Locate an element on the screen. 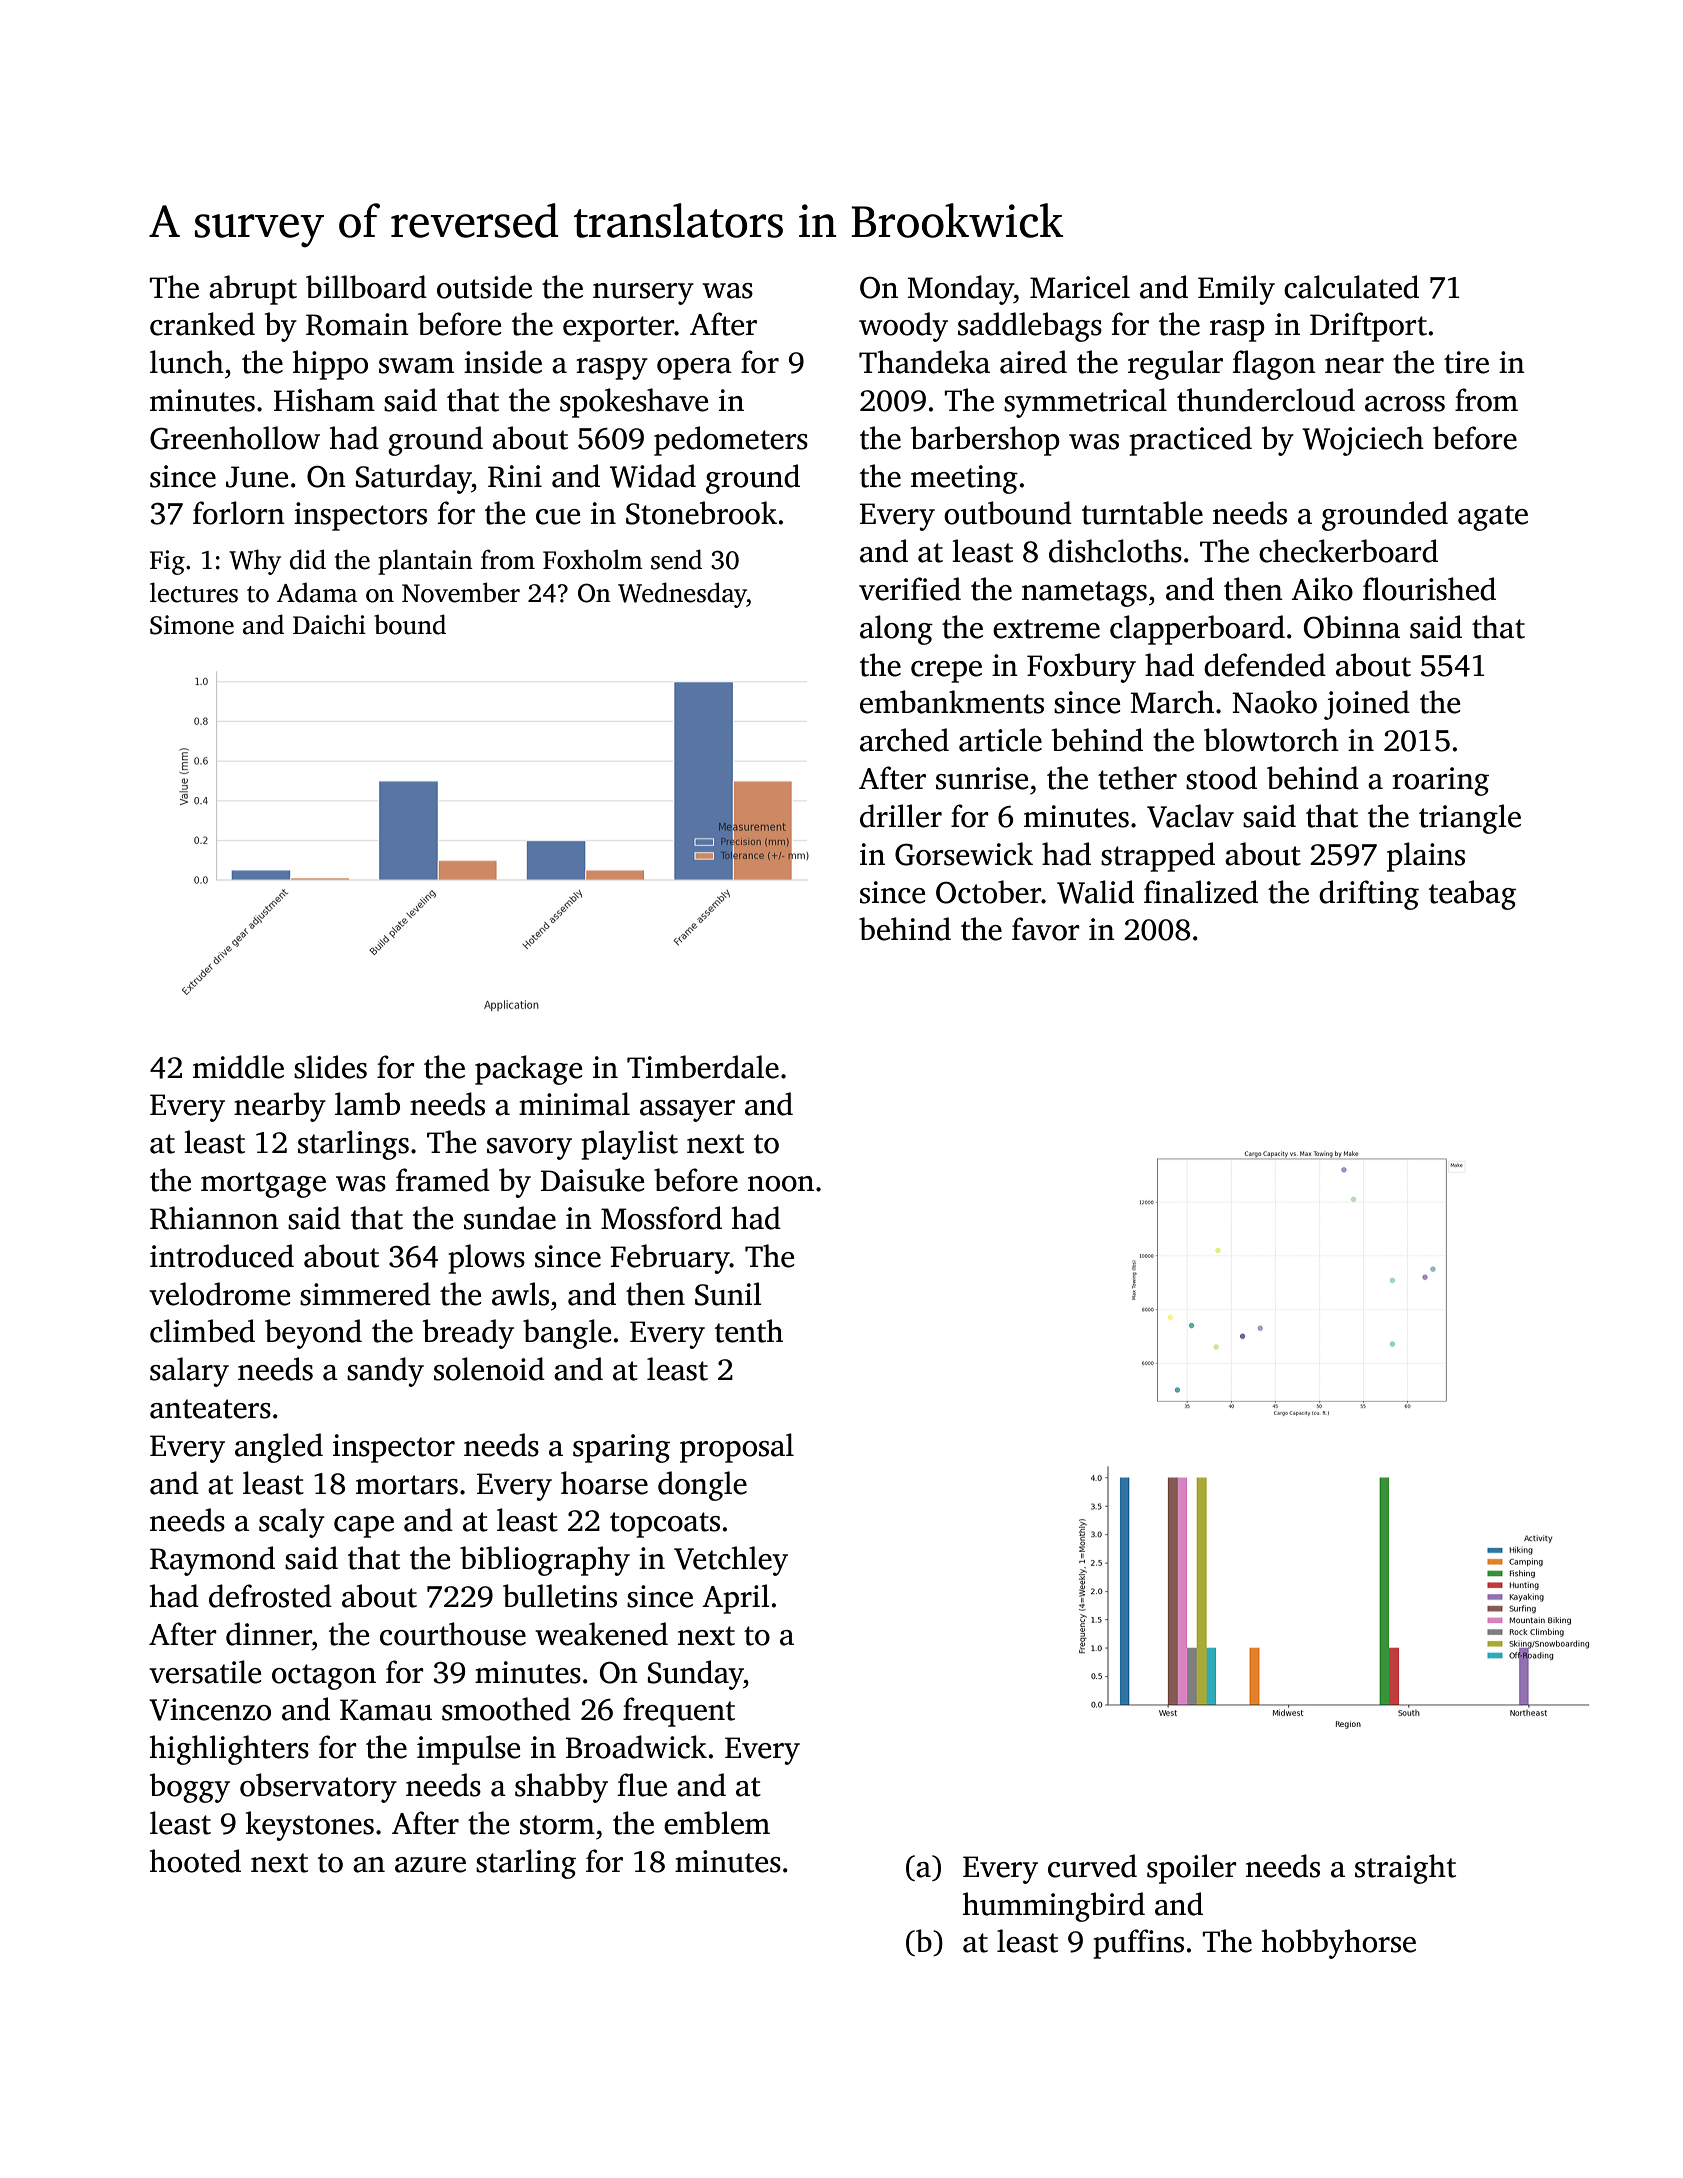  Hisham is located at coordinates (324, 400).
